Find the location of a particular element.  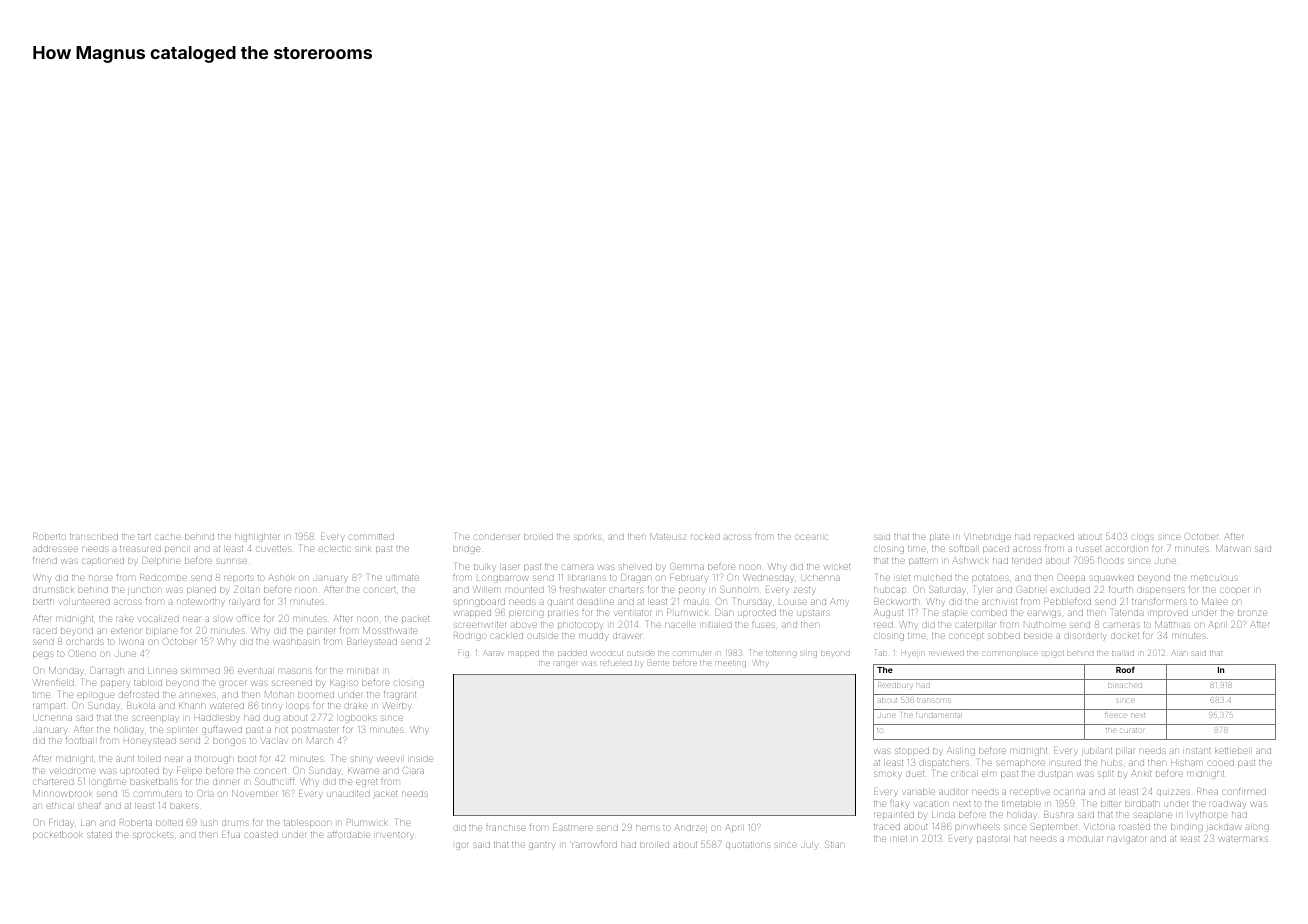

Roberto is located at coordinates (49, 537).
